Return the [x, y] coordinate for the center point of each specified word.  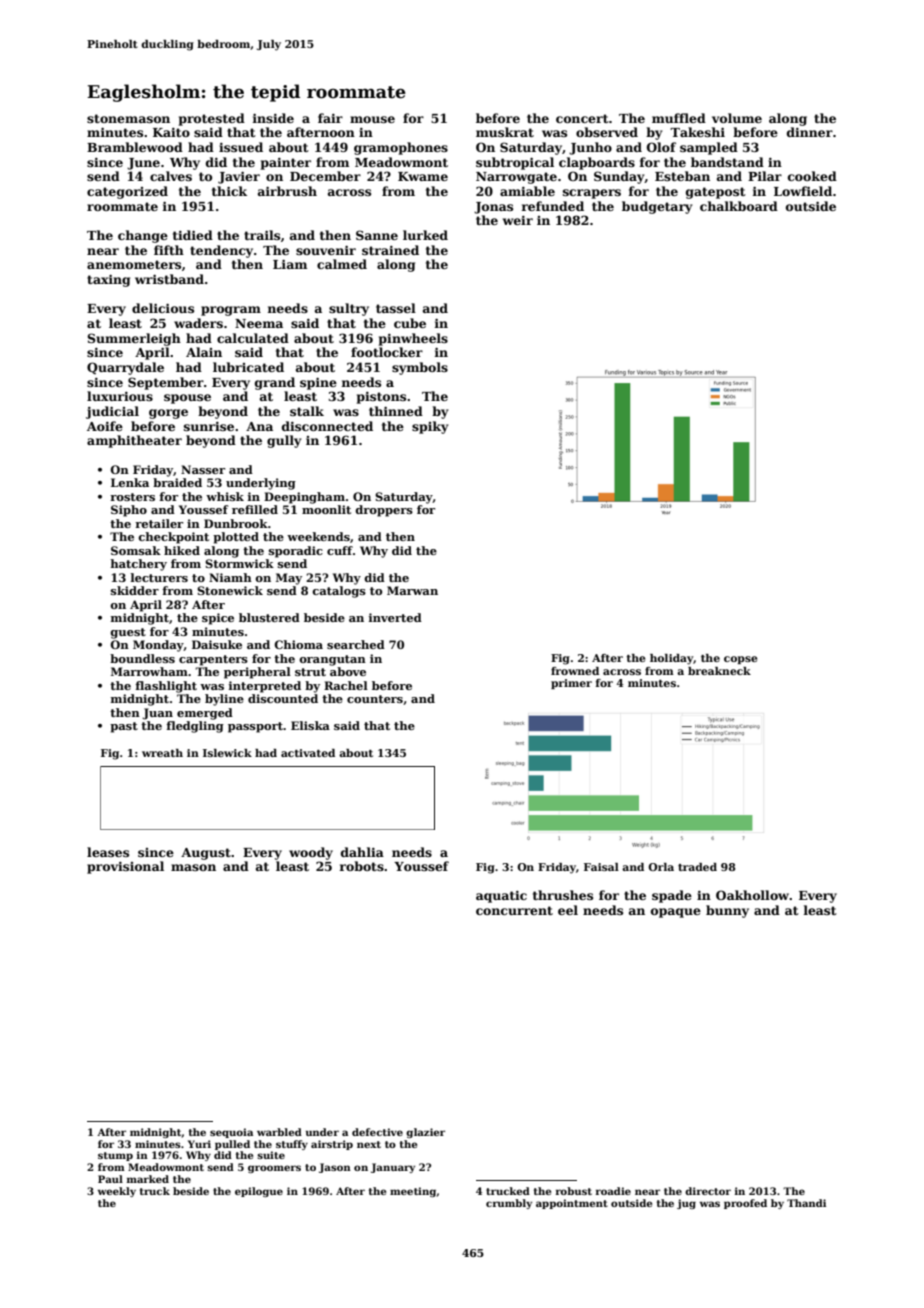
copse [741, 660]
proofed [745, 1204]
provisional [125, 867]
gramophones [401, 148]
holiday [672, 659]
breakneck [719, 671]
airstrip [332, 1145]
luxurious [120, 396]
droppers [384, 511]
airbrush [287, 191]
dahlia [362, 852]
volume [737, 118]
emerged [205, 714]
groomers [274, 1169]
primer [571, 684]
